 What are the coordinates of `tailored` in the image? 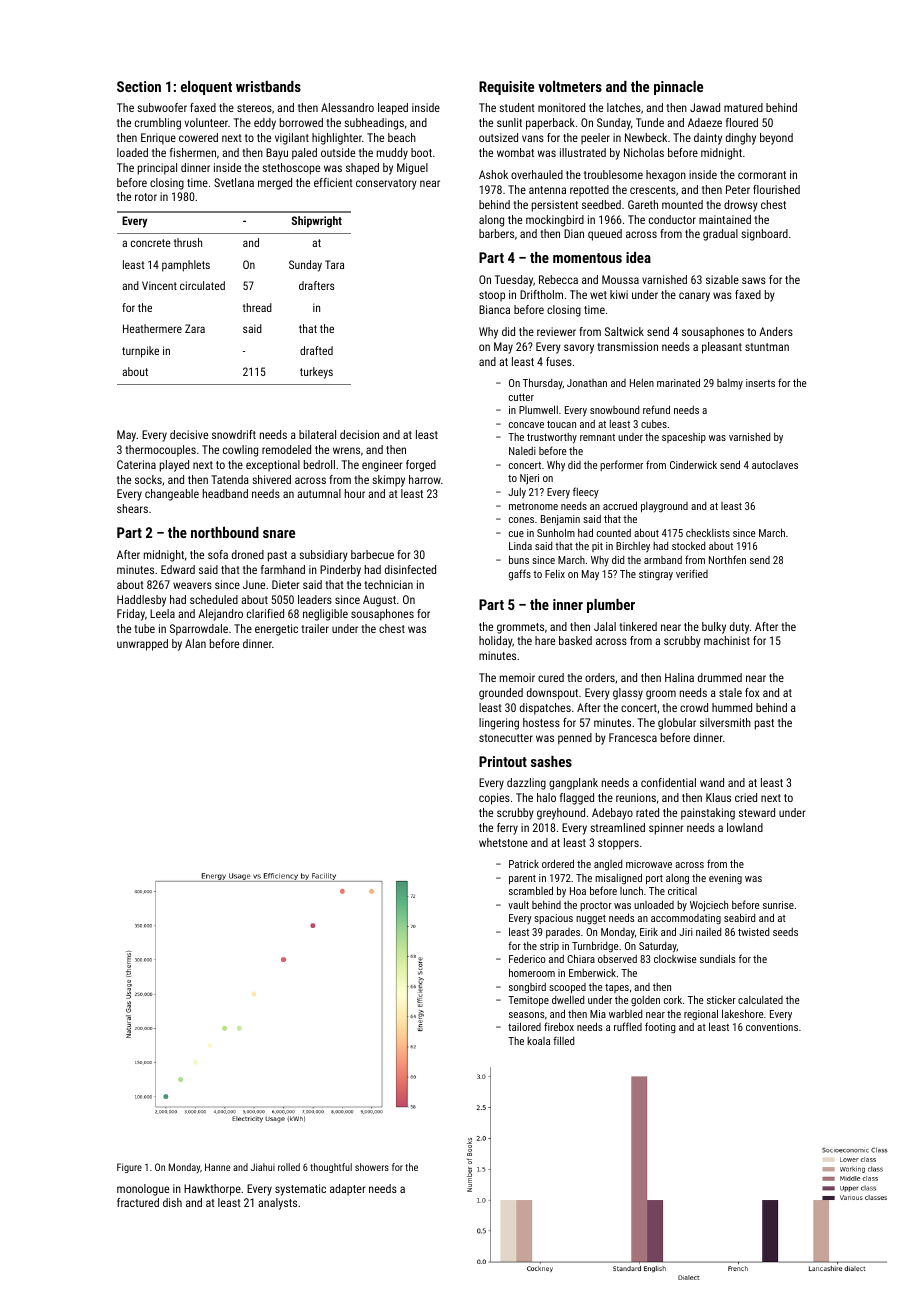 It's located at (524, 1026).
